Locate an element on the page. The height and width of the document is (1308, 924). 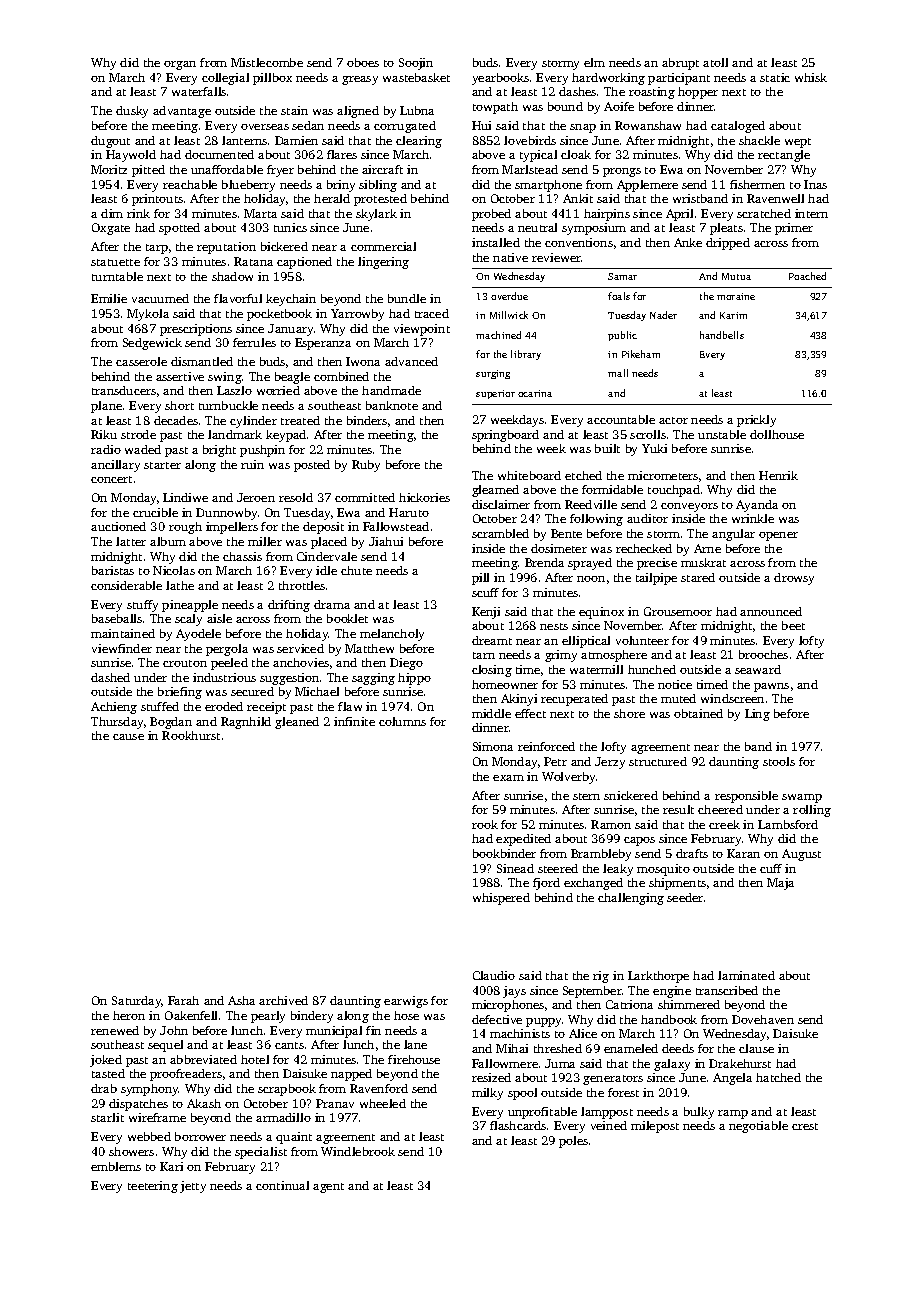
result is located at coordinates (678, 809).
